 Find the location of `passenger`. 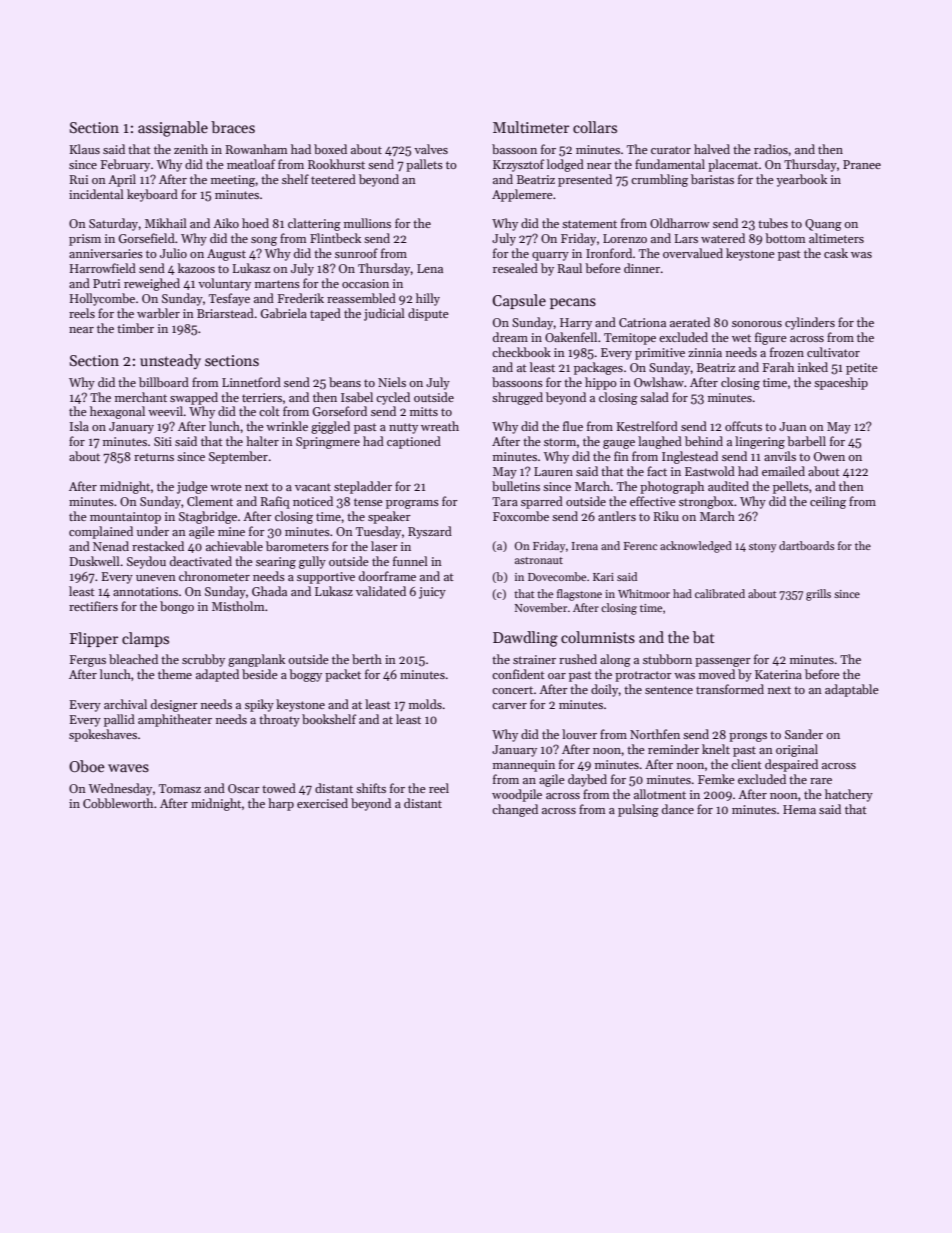

passenger is located at coordinates (723, 662).
